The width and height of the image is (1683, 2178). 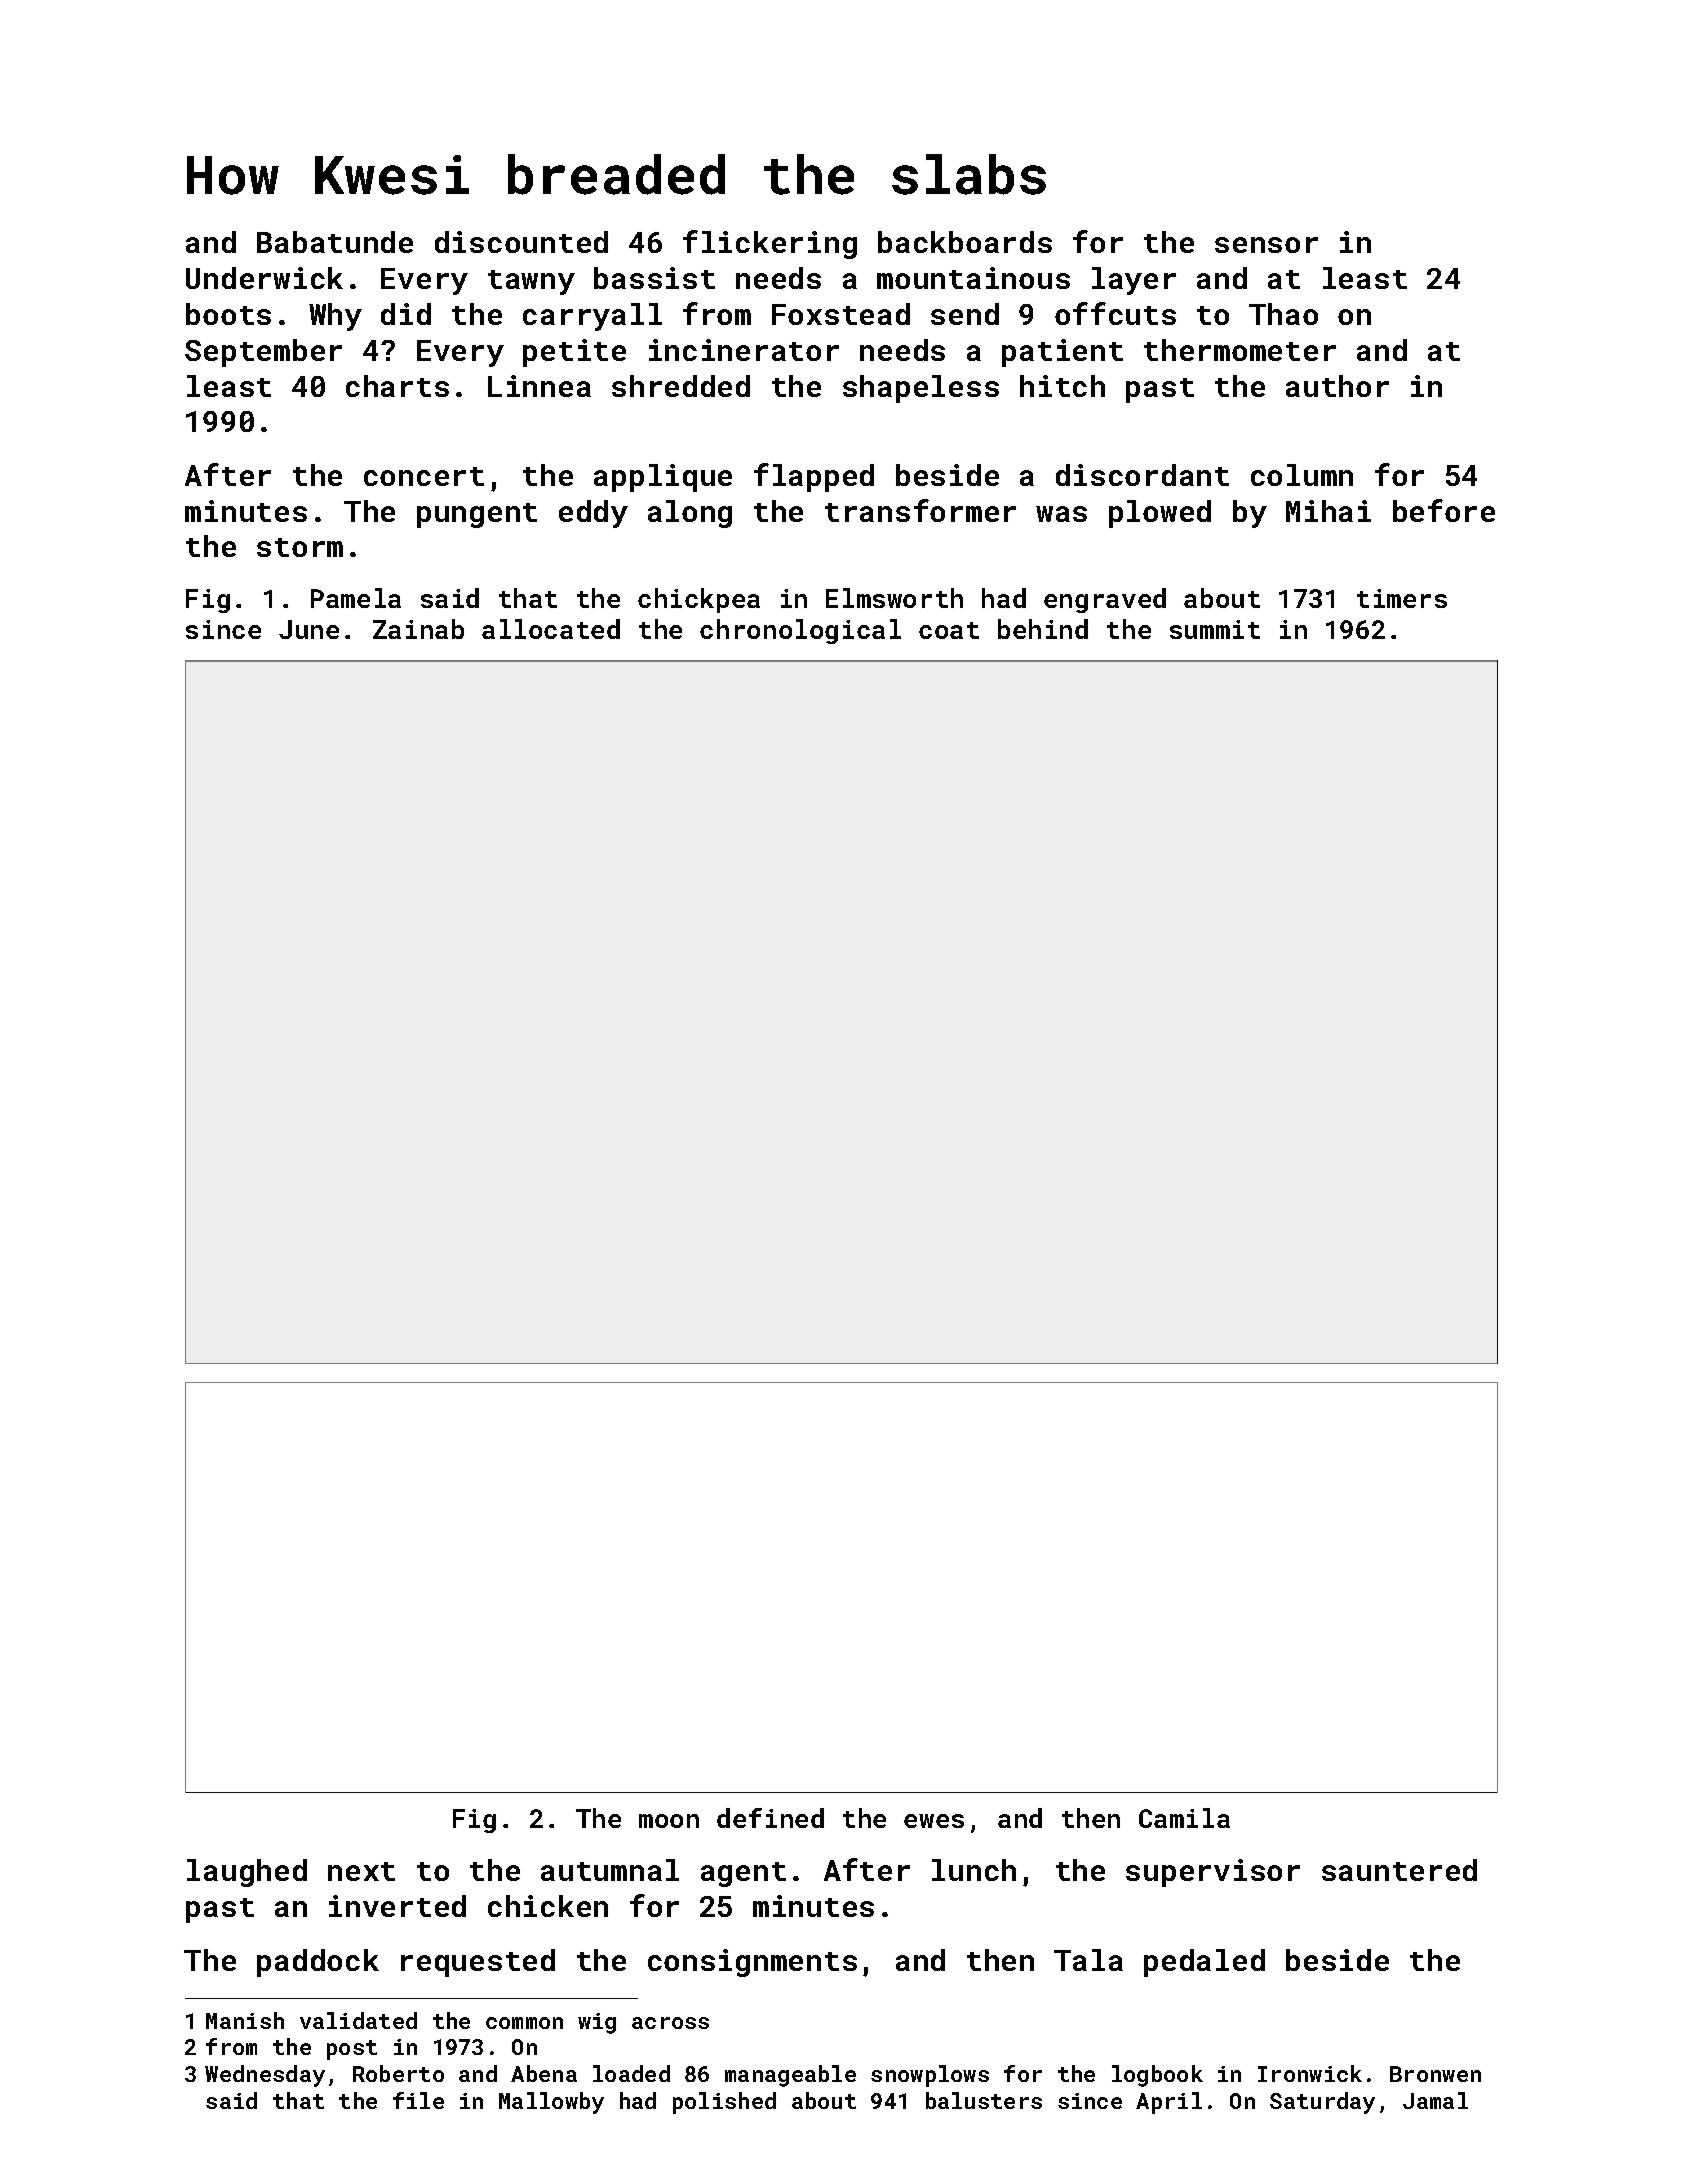 What do you see at coordinates (263, 353) in the image?
I see `September` at bounding box center [263, 353].
